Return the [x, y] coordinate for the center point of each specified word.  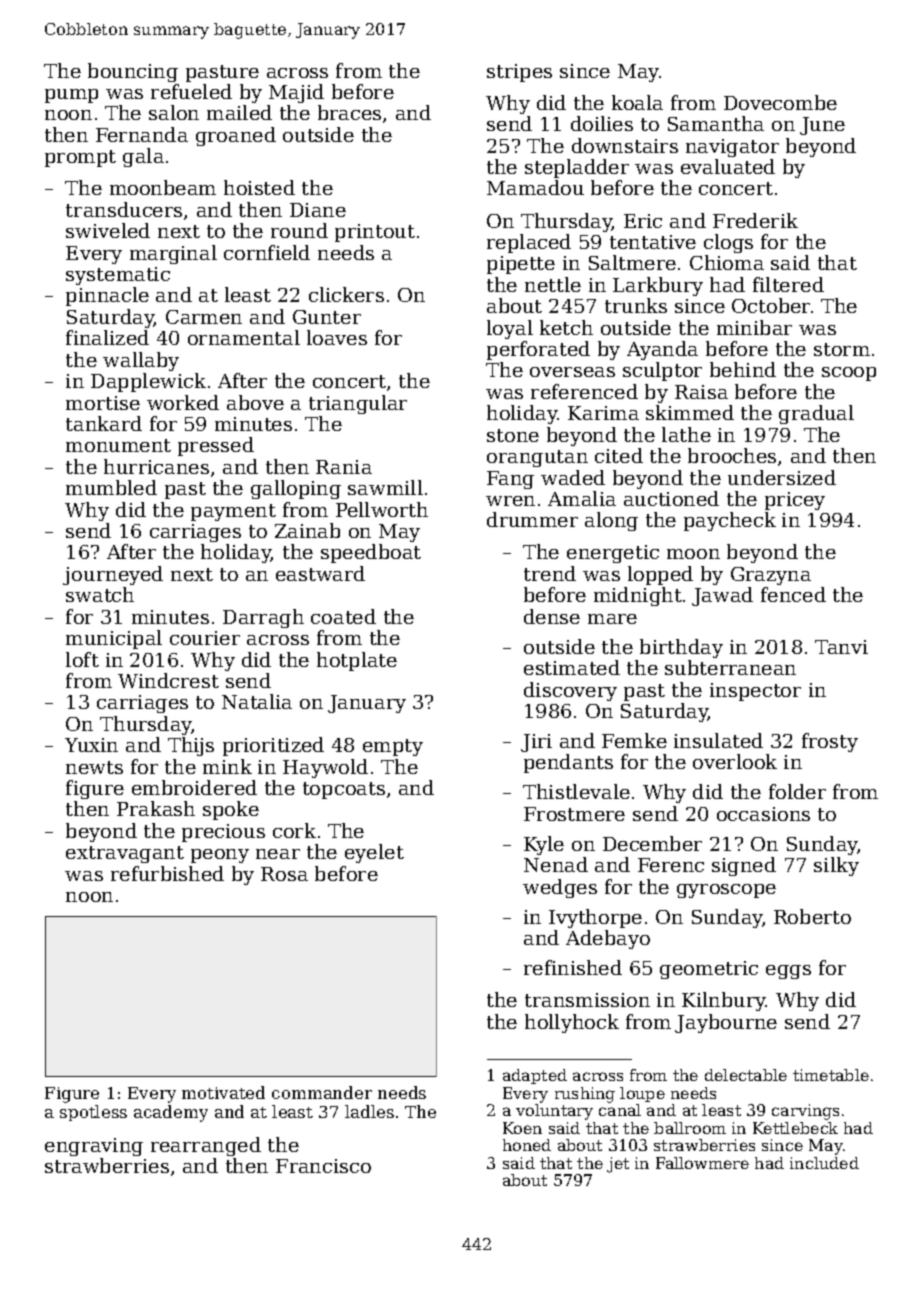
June [822, 126]
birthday [681, 648]
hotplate [357, 661]
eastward [320, 573]
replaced [529, 243]
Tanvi [841, 647]
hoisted [259, 187]
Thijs [191, 746]
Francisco [323, 1166]
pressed [216, 446]
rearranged [206, 1146]
